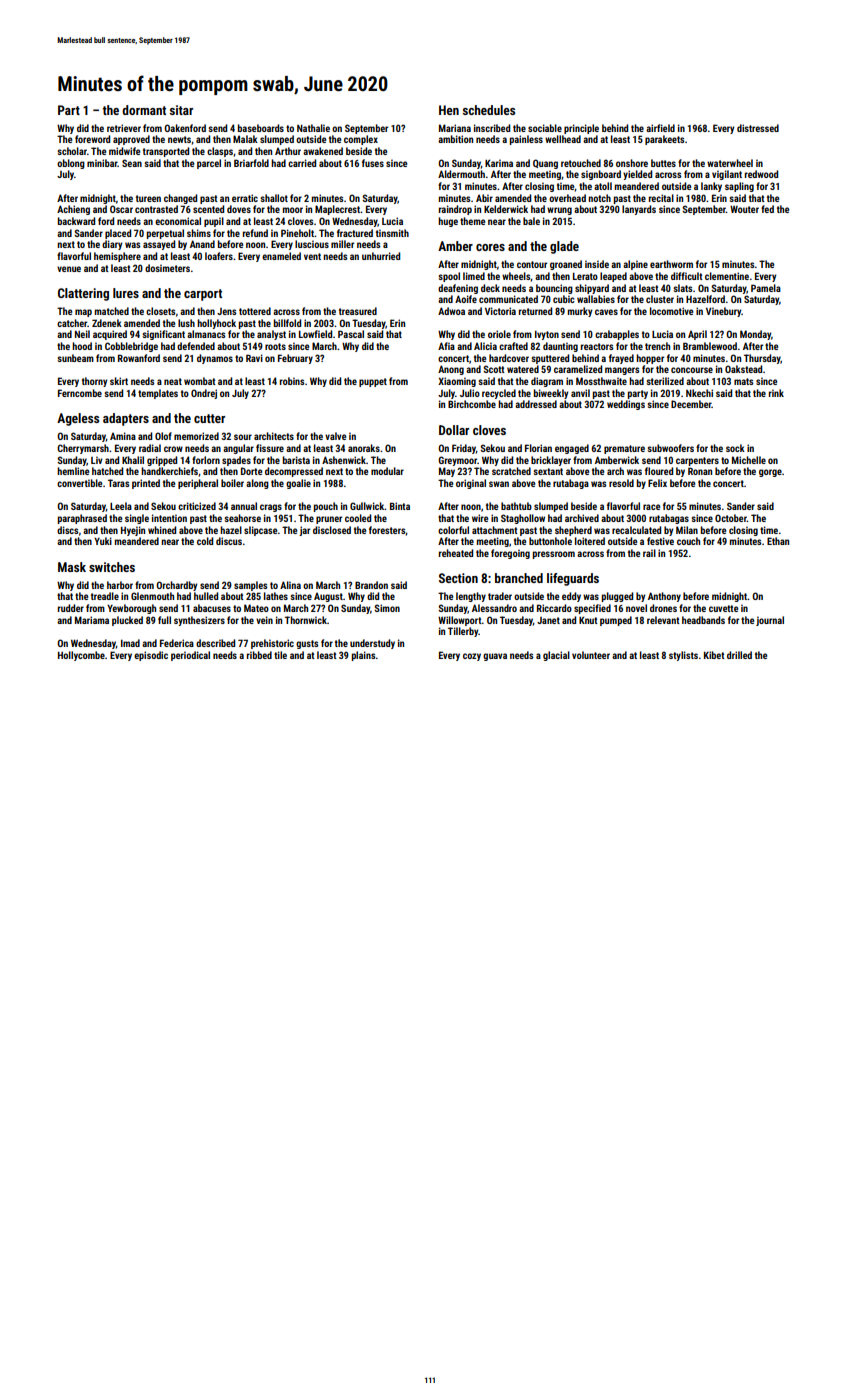 Image resolution: width=849 pixels, height=1400 pixels. Describe the element at coordinates (364, 656) in the document. I see `plains` at that location.
